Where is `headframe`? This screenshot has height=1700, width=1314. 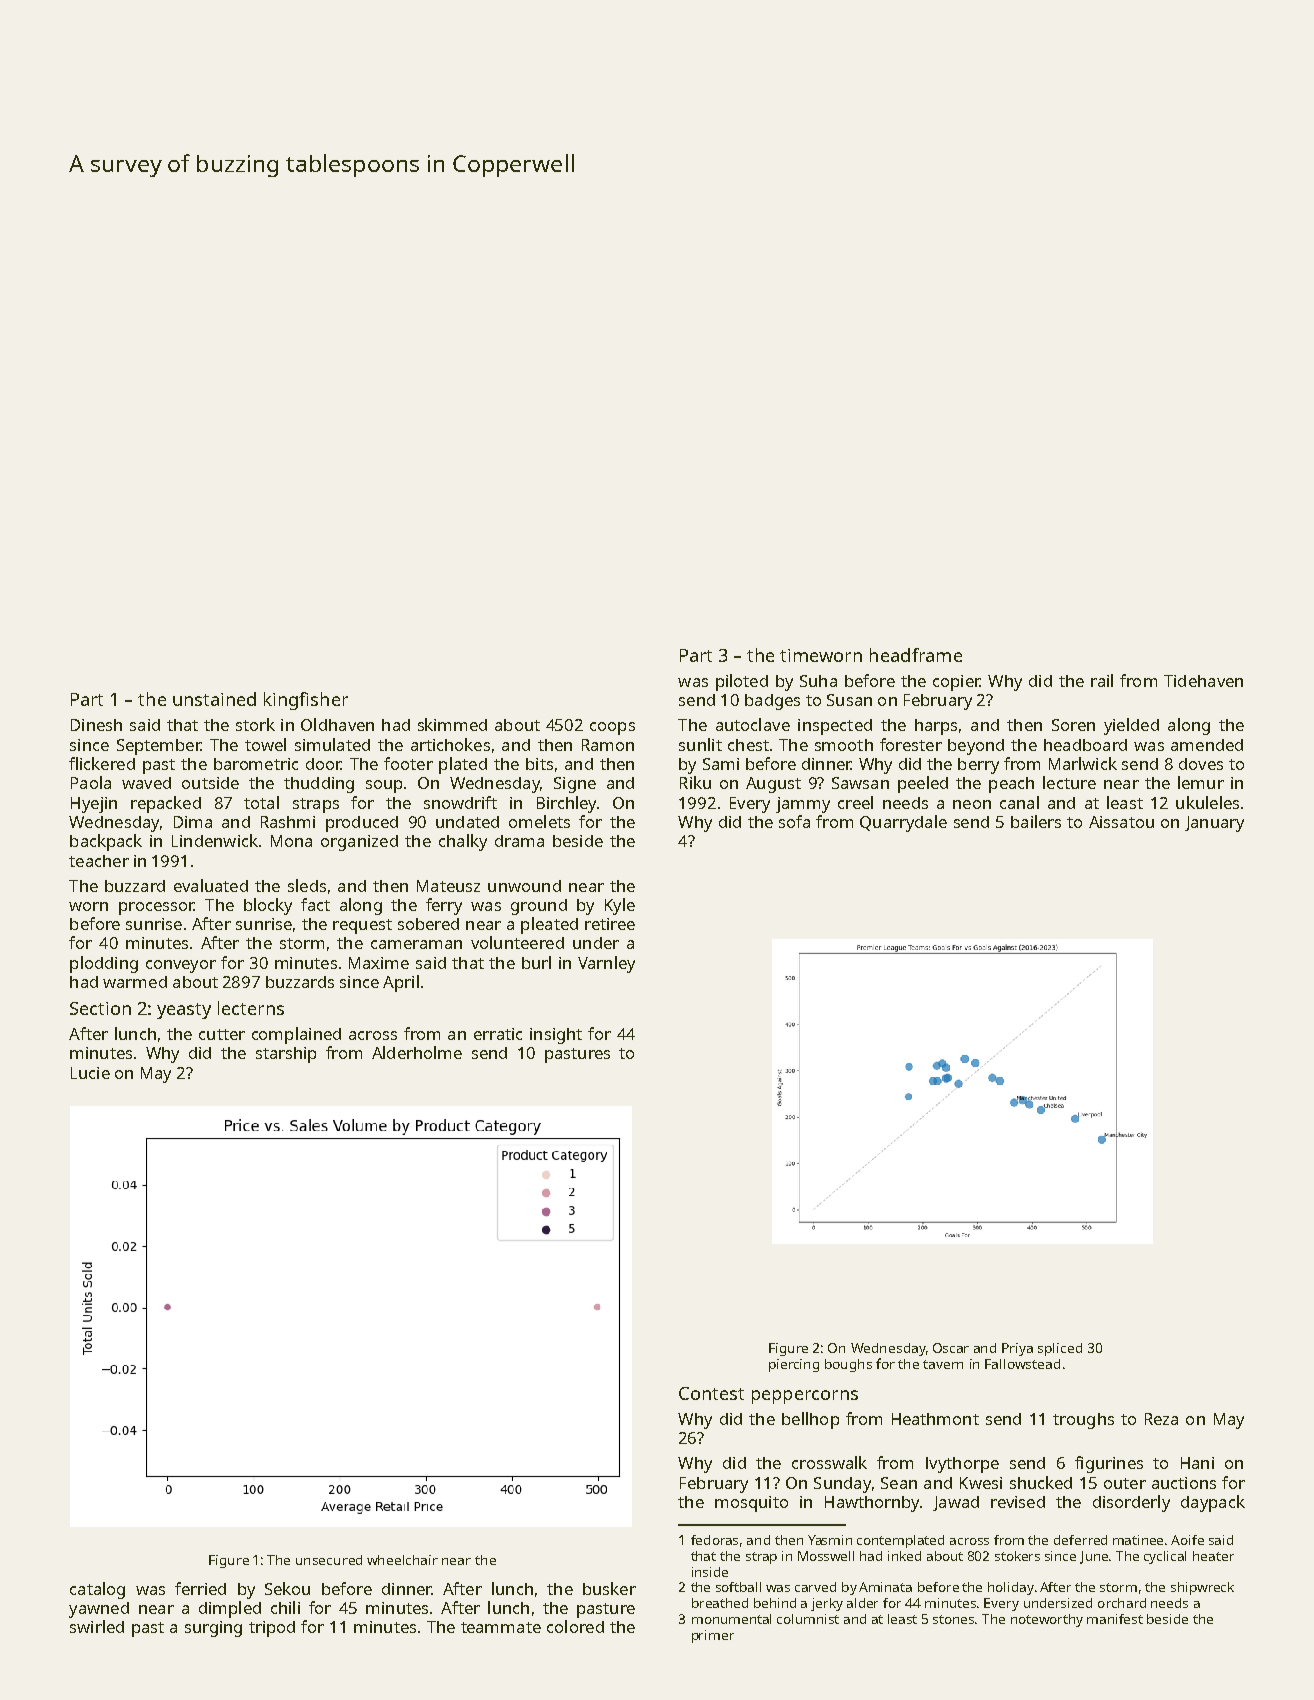 headframe is located at coordinates (916, 655).
